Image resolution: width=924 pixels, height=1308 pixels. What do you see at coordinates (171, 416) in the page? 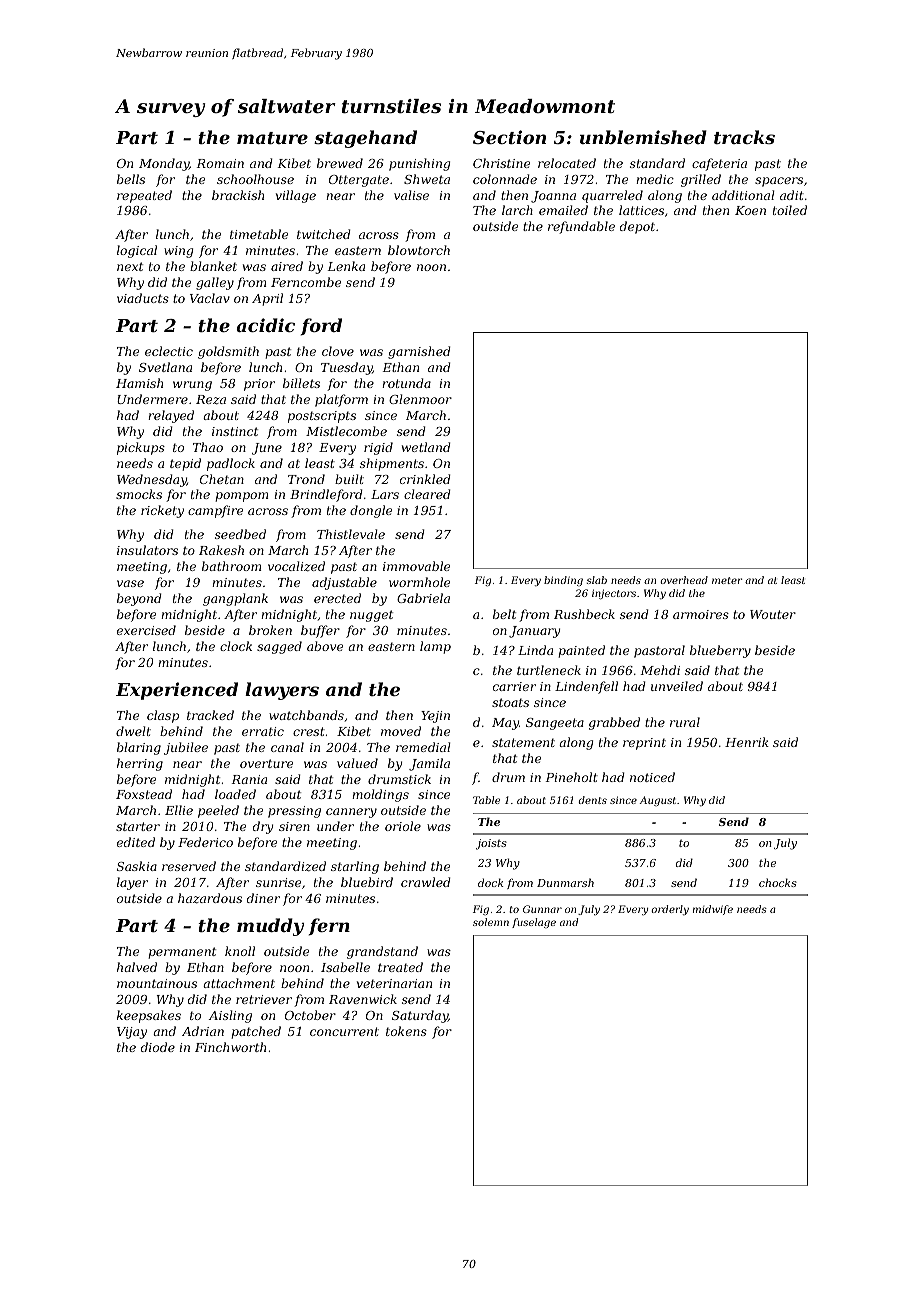
I see `relayed` at bounding box center [171, 416].
